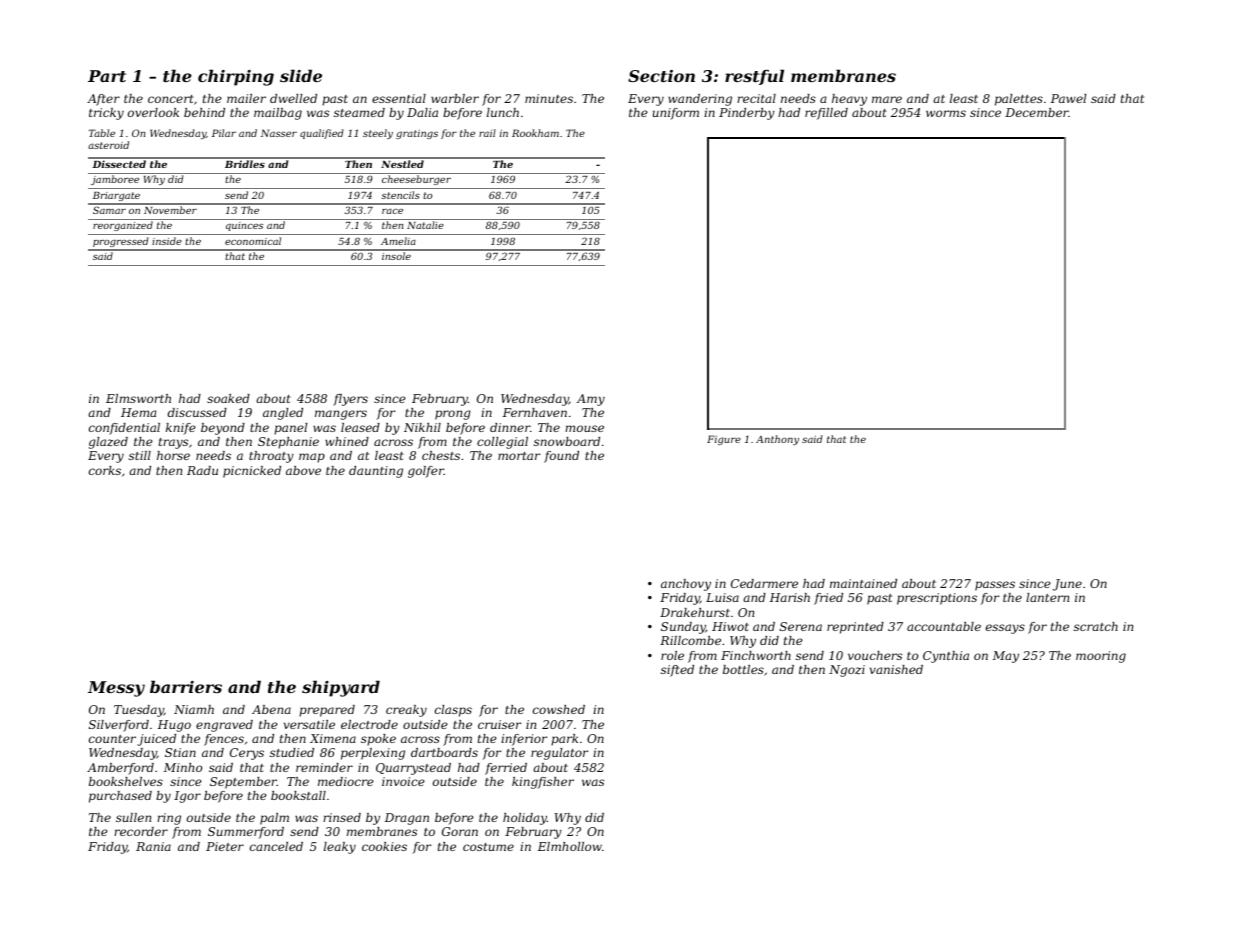 This screenshot has width=1233, height=952. Describe the element at coordinates (133, 817) in the screenshot. I see `sullen` at that location.
